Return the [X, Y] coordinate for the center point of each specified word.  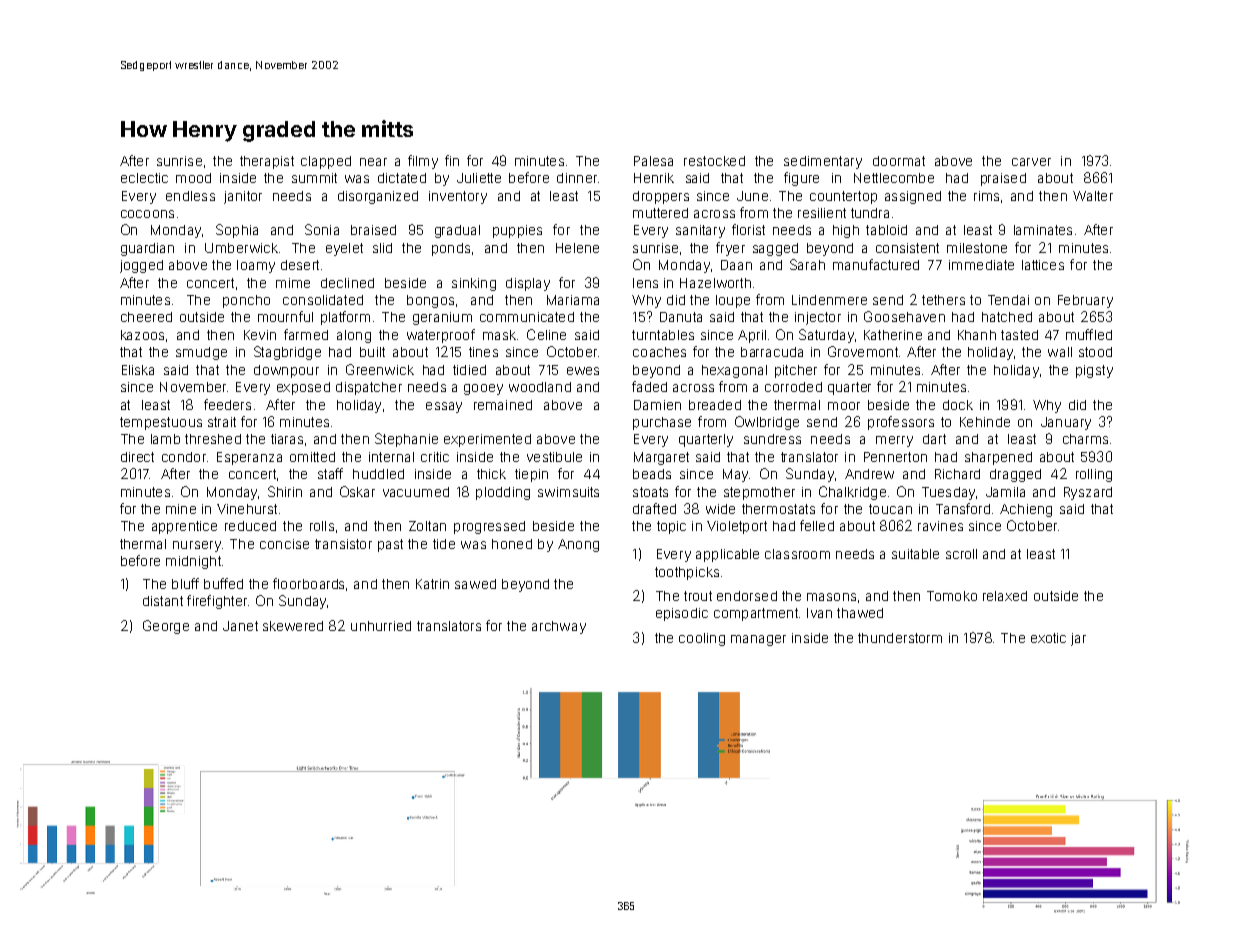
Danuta [681, 317]
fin [452, 160]
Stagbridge [287, 353]
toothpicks [687, 573]
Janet [240, 626]
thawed [860, 613]
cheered [146, 317]
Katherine [893, 335]
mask [499, 335]
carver [1031, 162]
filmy [423, 162]
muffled [1089, 334]
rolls [322, 526]
